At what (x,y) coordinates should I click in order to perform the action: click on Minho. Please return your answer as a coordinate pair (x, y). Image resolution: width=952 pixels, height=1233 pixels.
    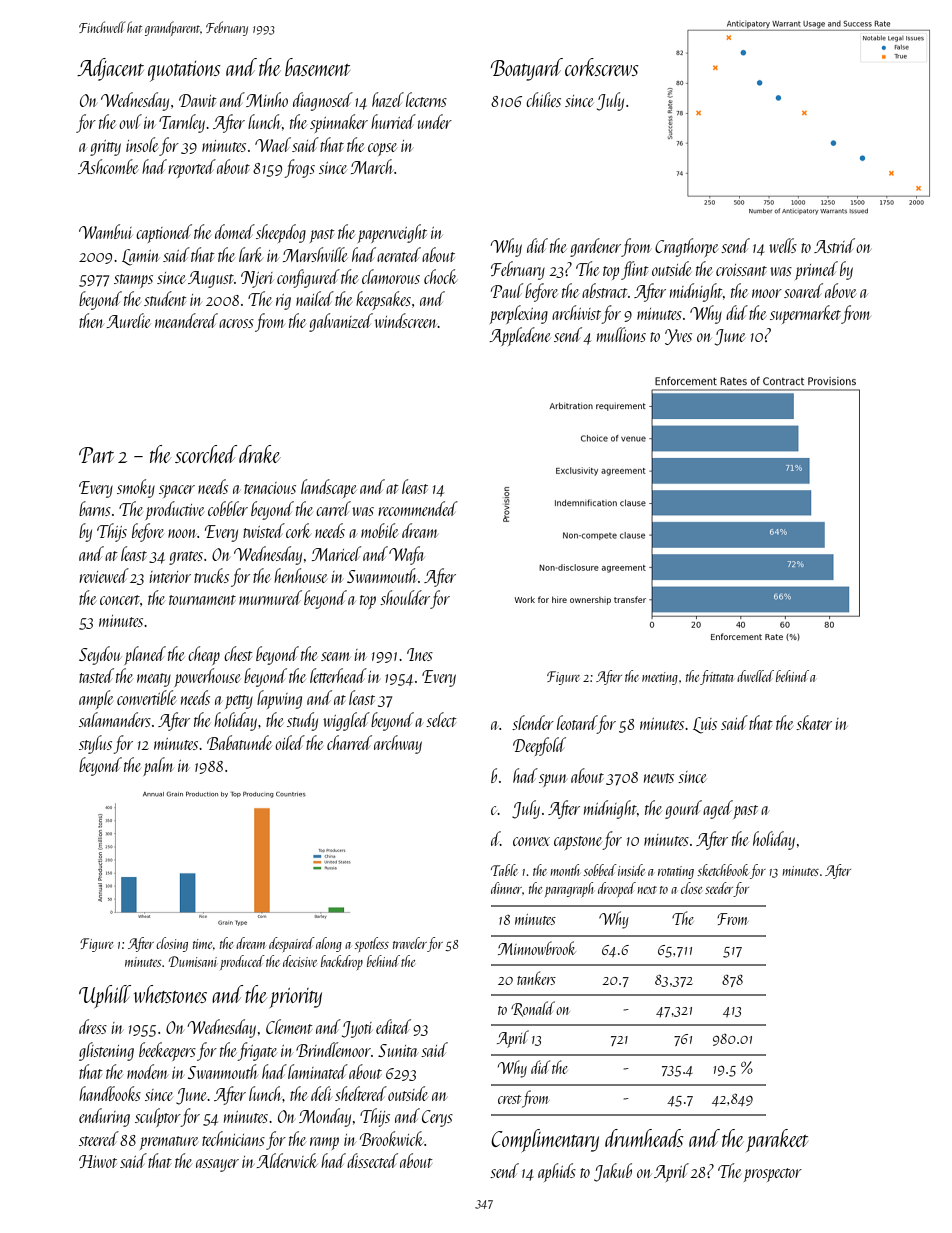
    Looking at the image, I should click on (267, 99).
